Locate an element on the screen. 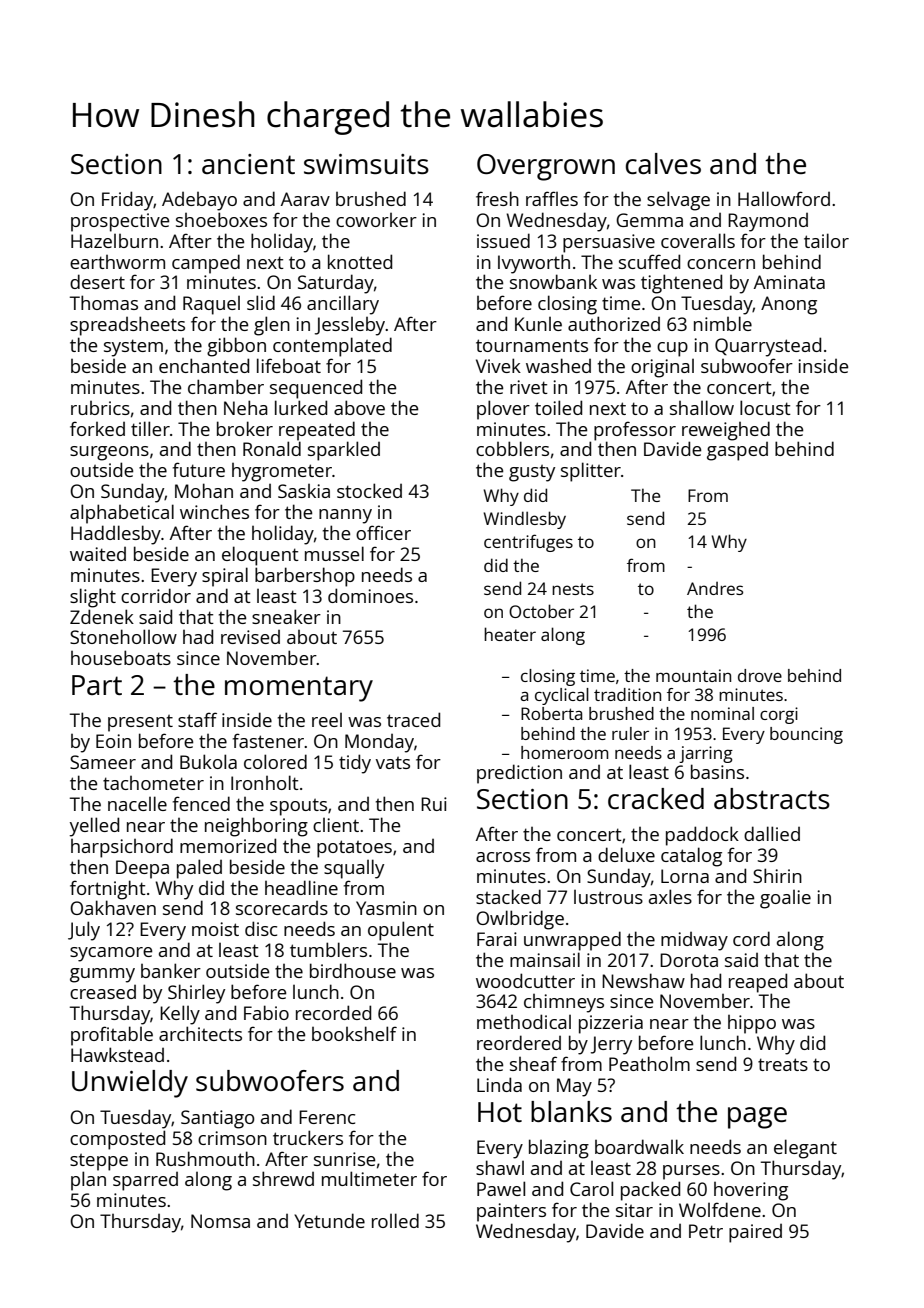 This screenshot has height=1308, width=924. nanny is located at coordinates (345, 516).
